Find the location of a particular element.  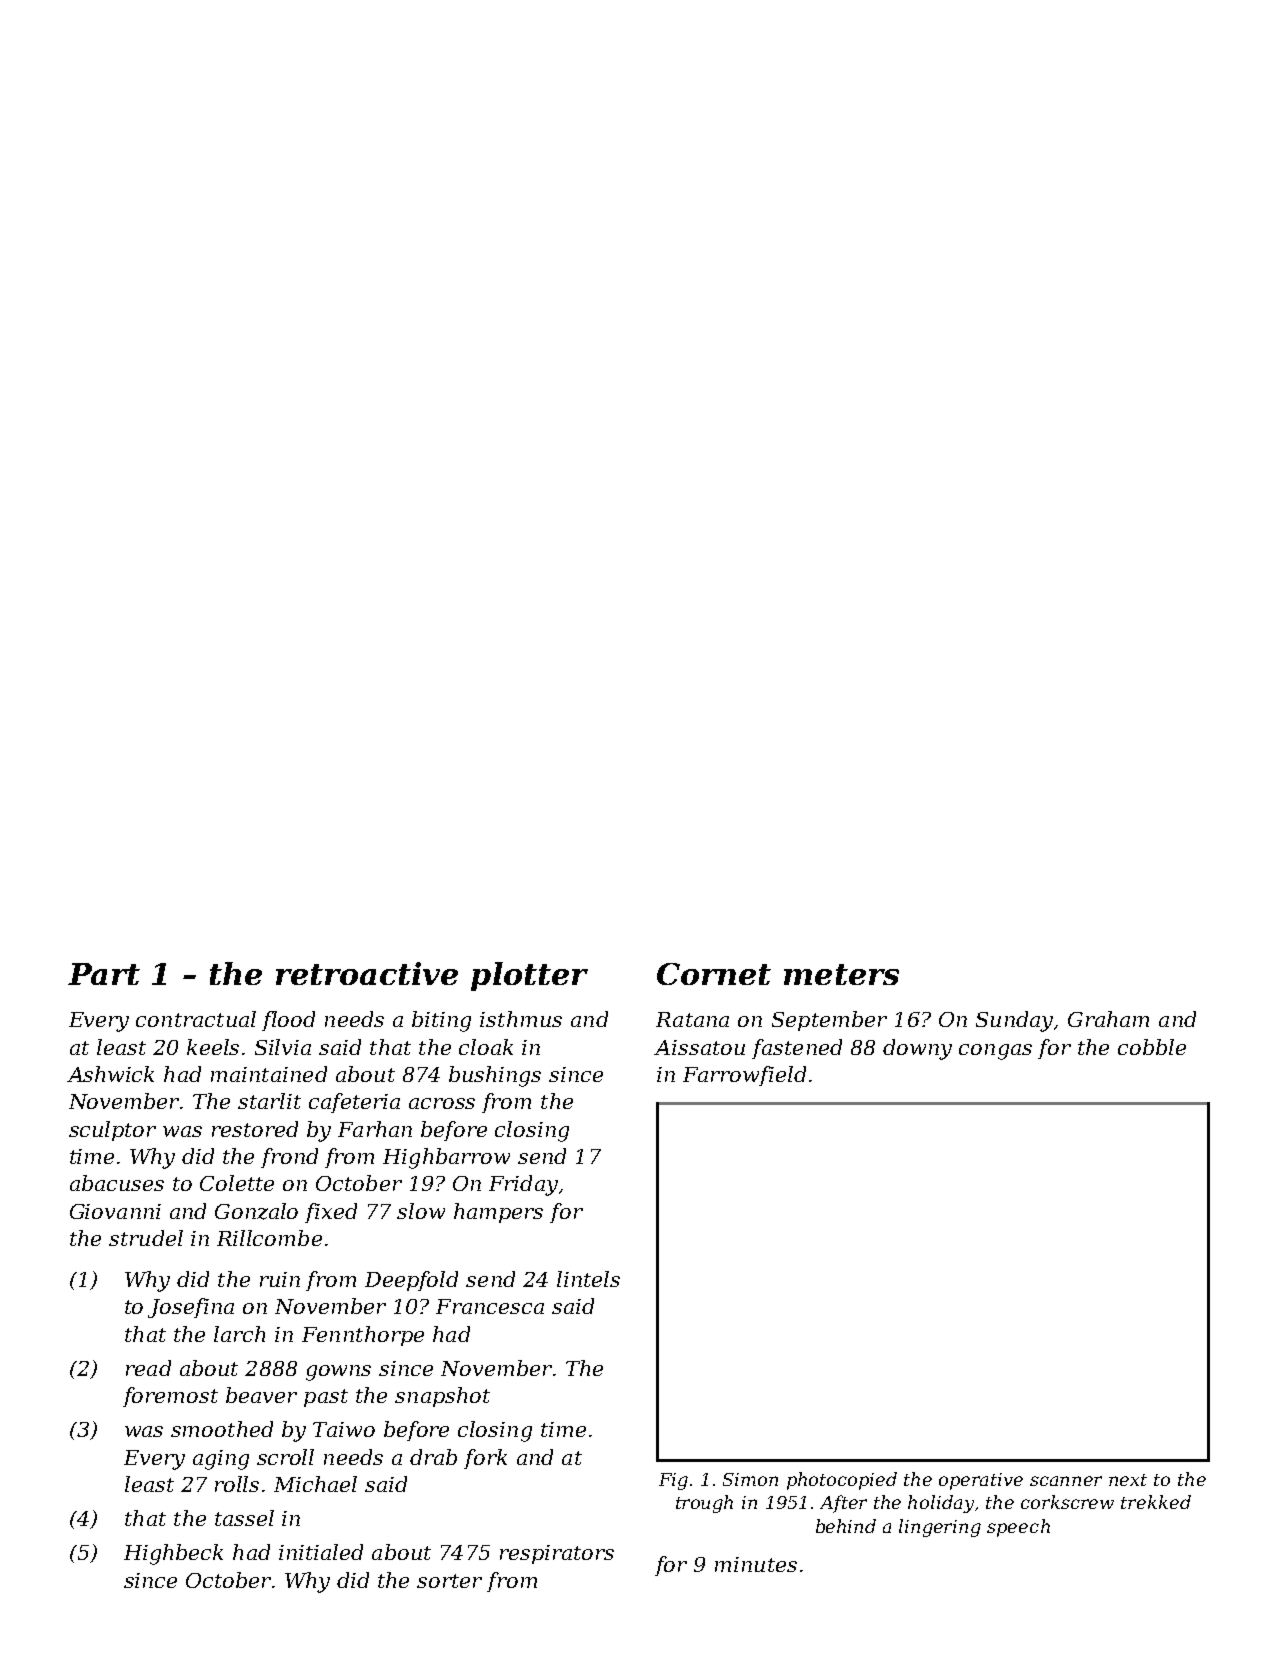

isthmus is located at coordinates (521, 1019).
